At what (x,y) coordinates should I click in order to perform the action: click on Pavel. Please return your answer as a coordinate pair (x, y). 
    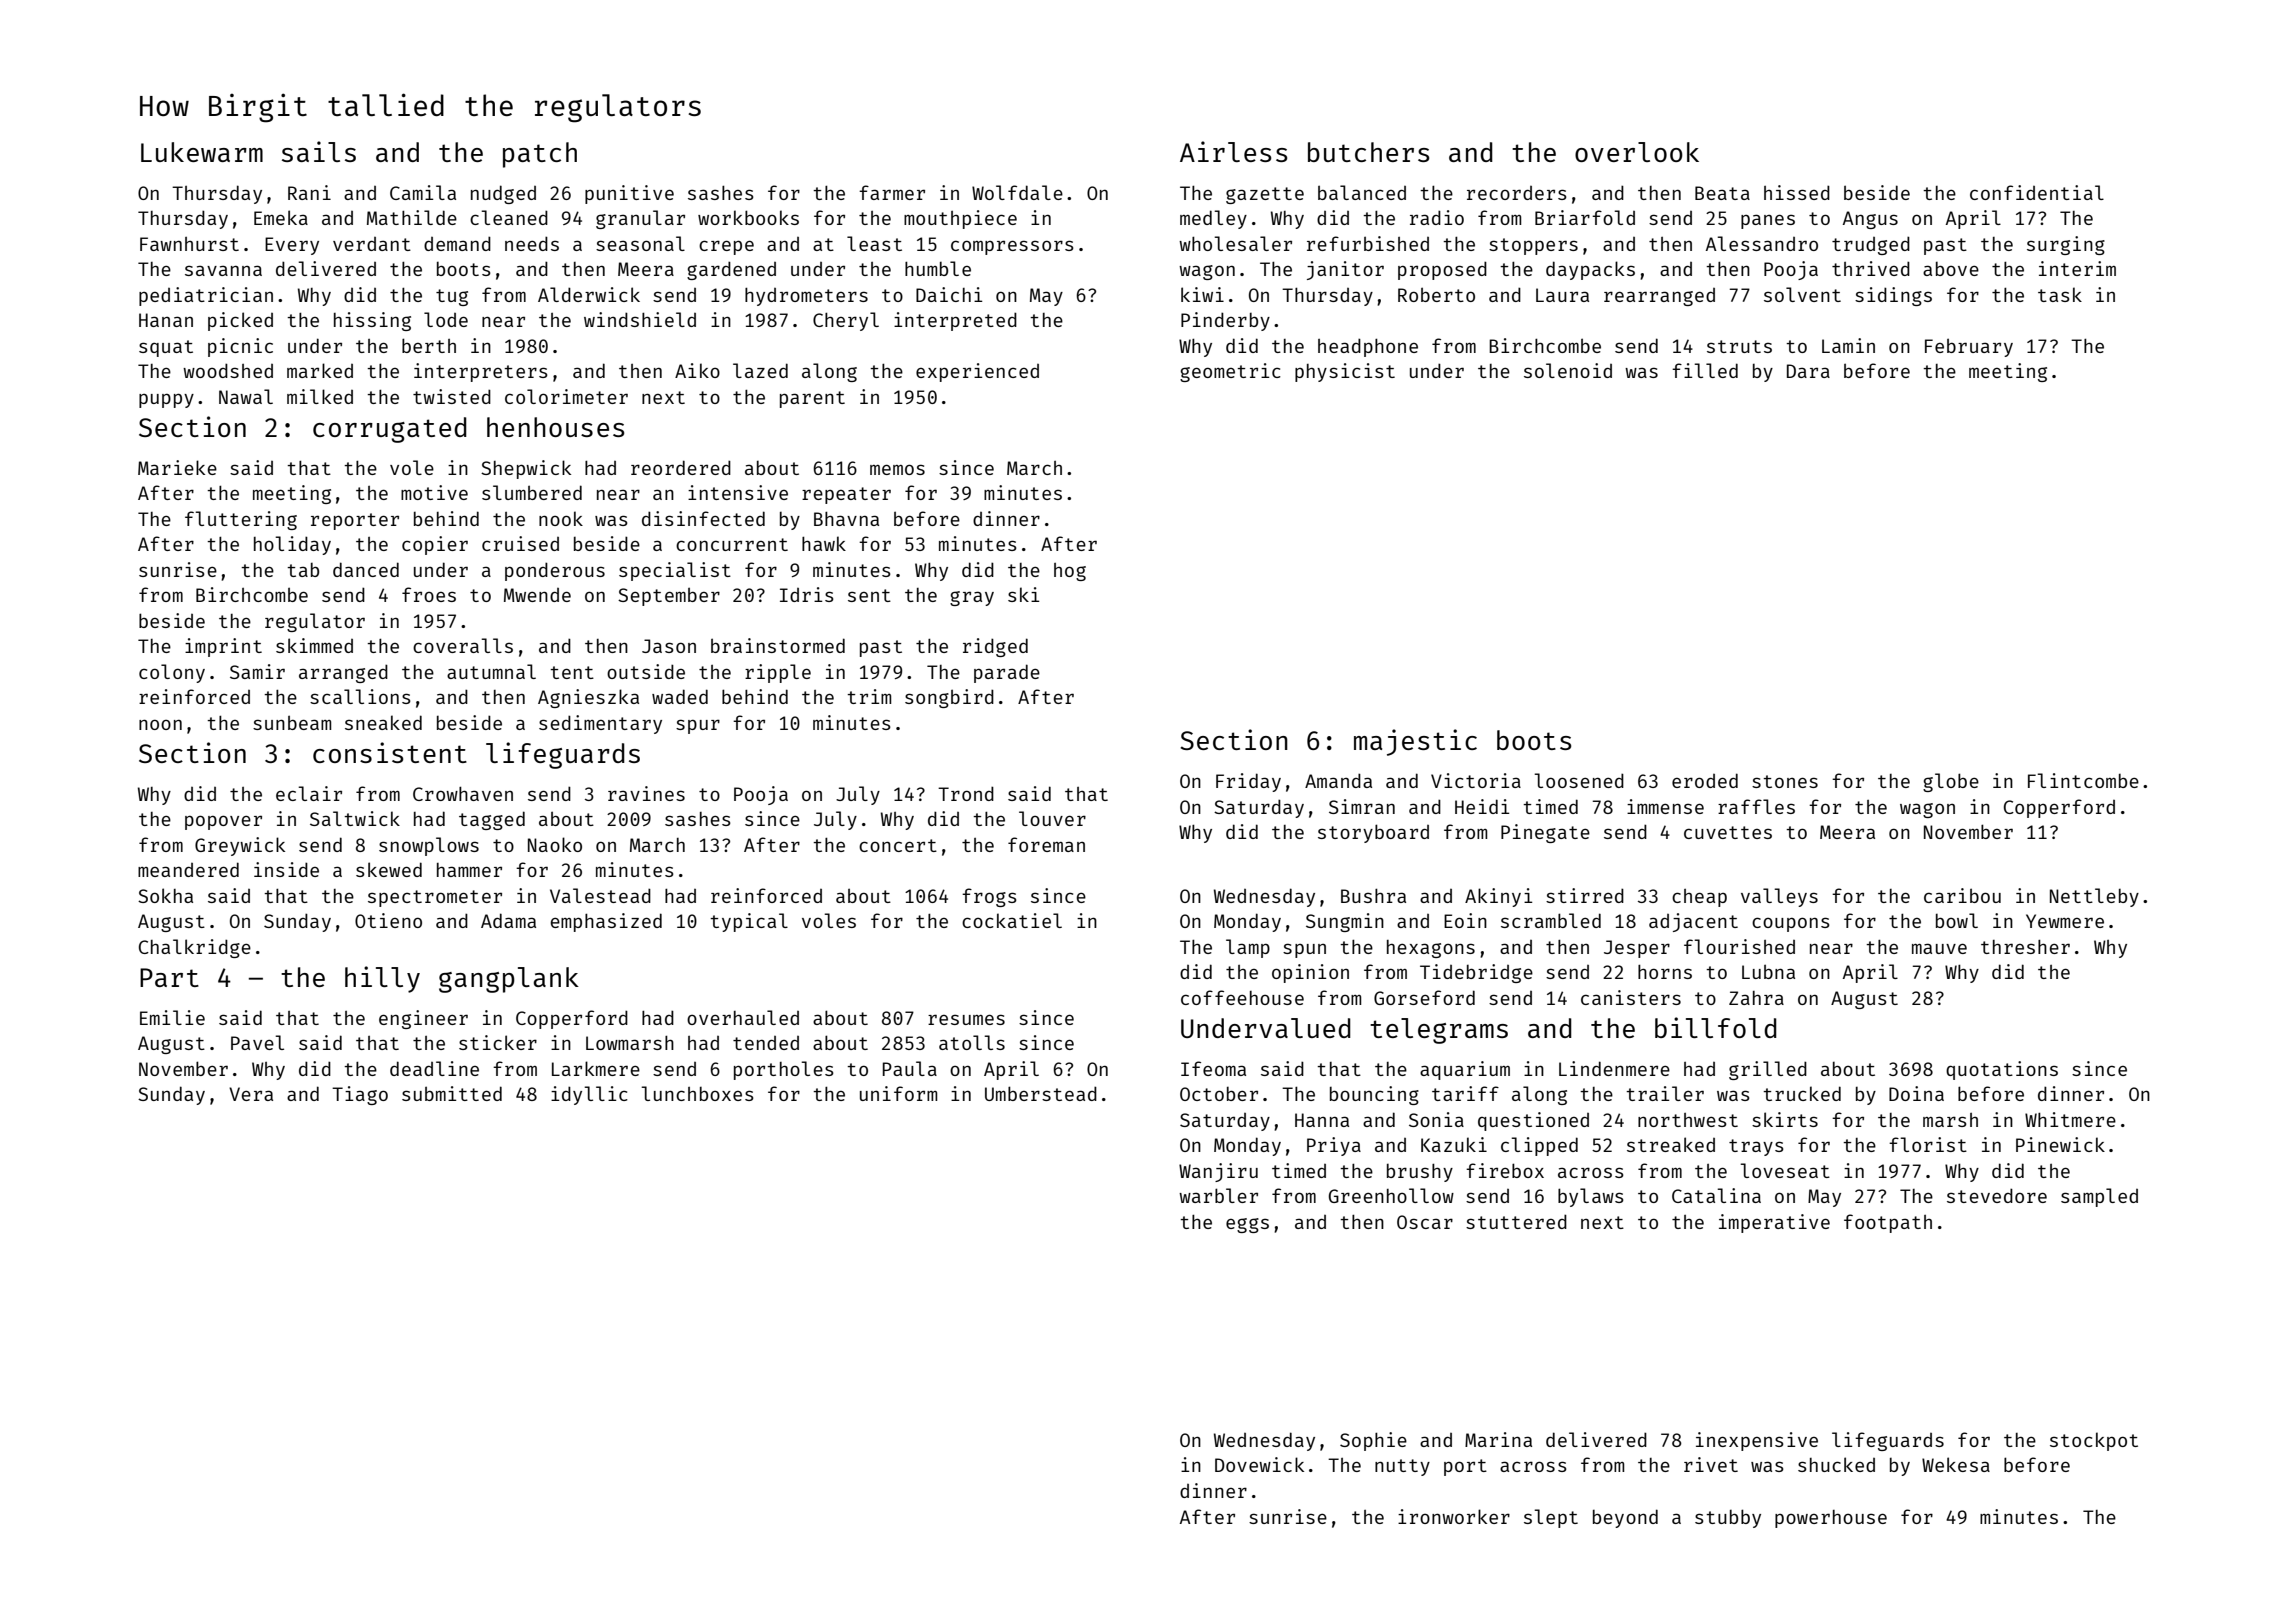
    Looking at the image, I should click on (257, 1042).
